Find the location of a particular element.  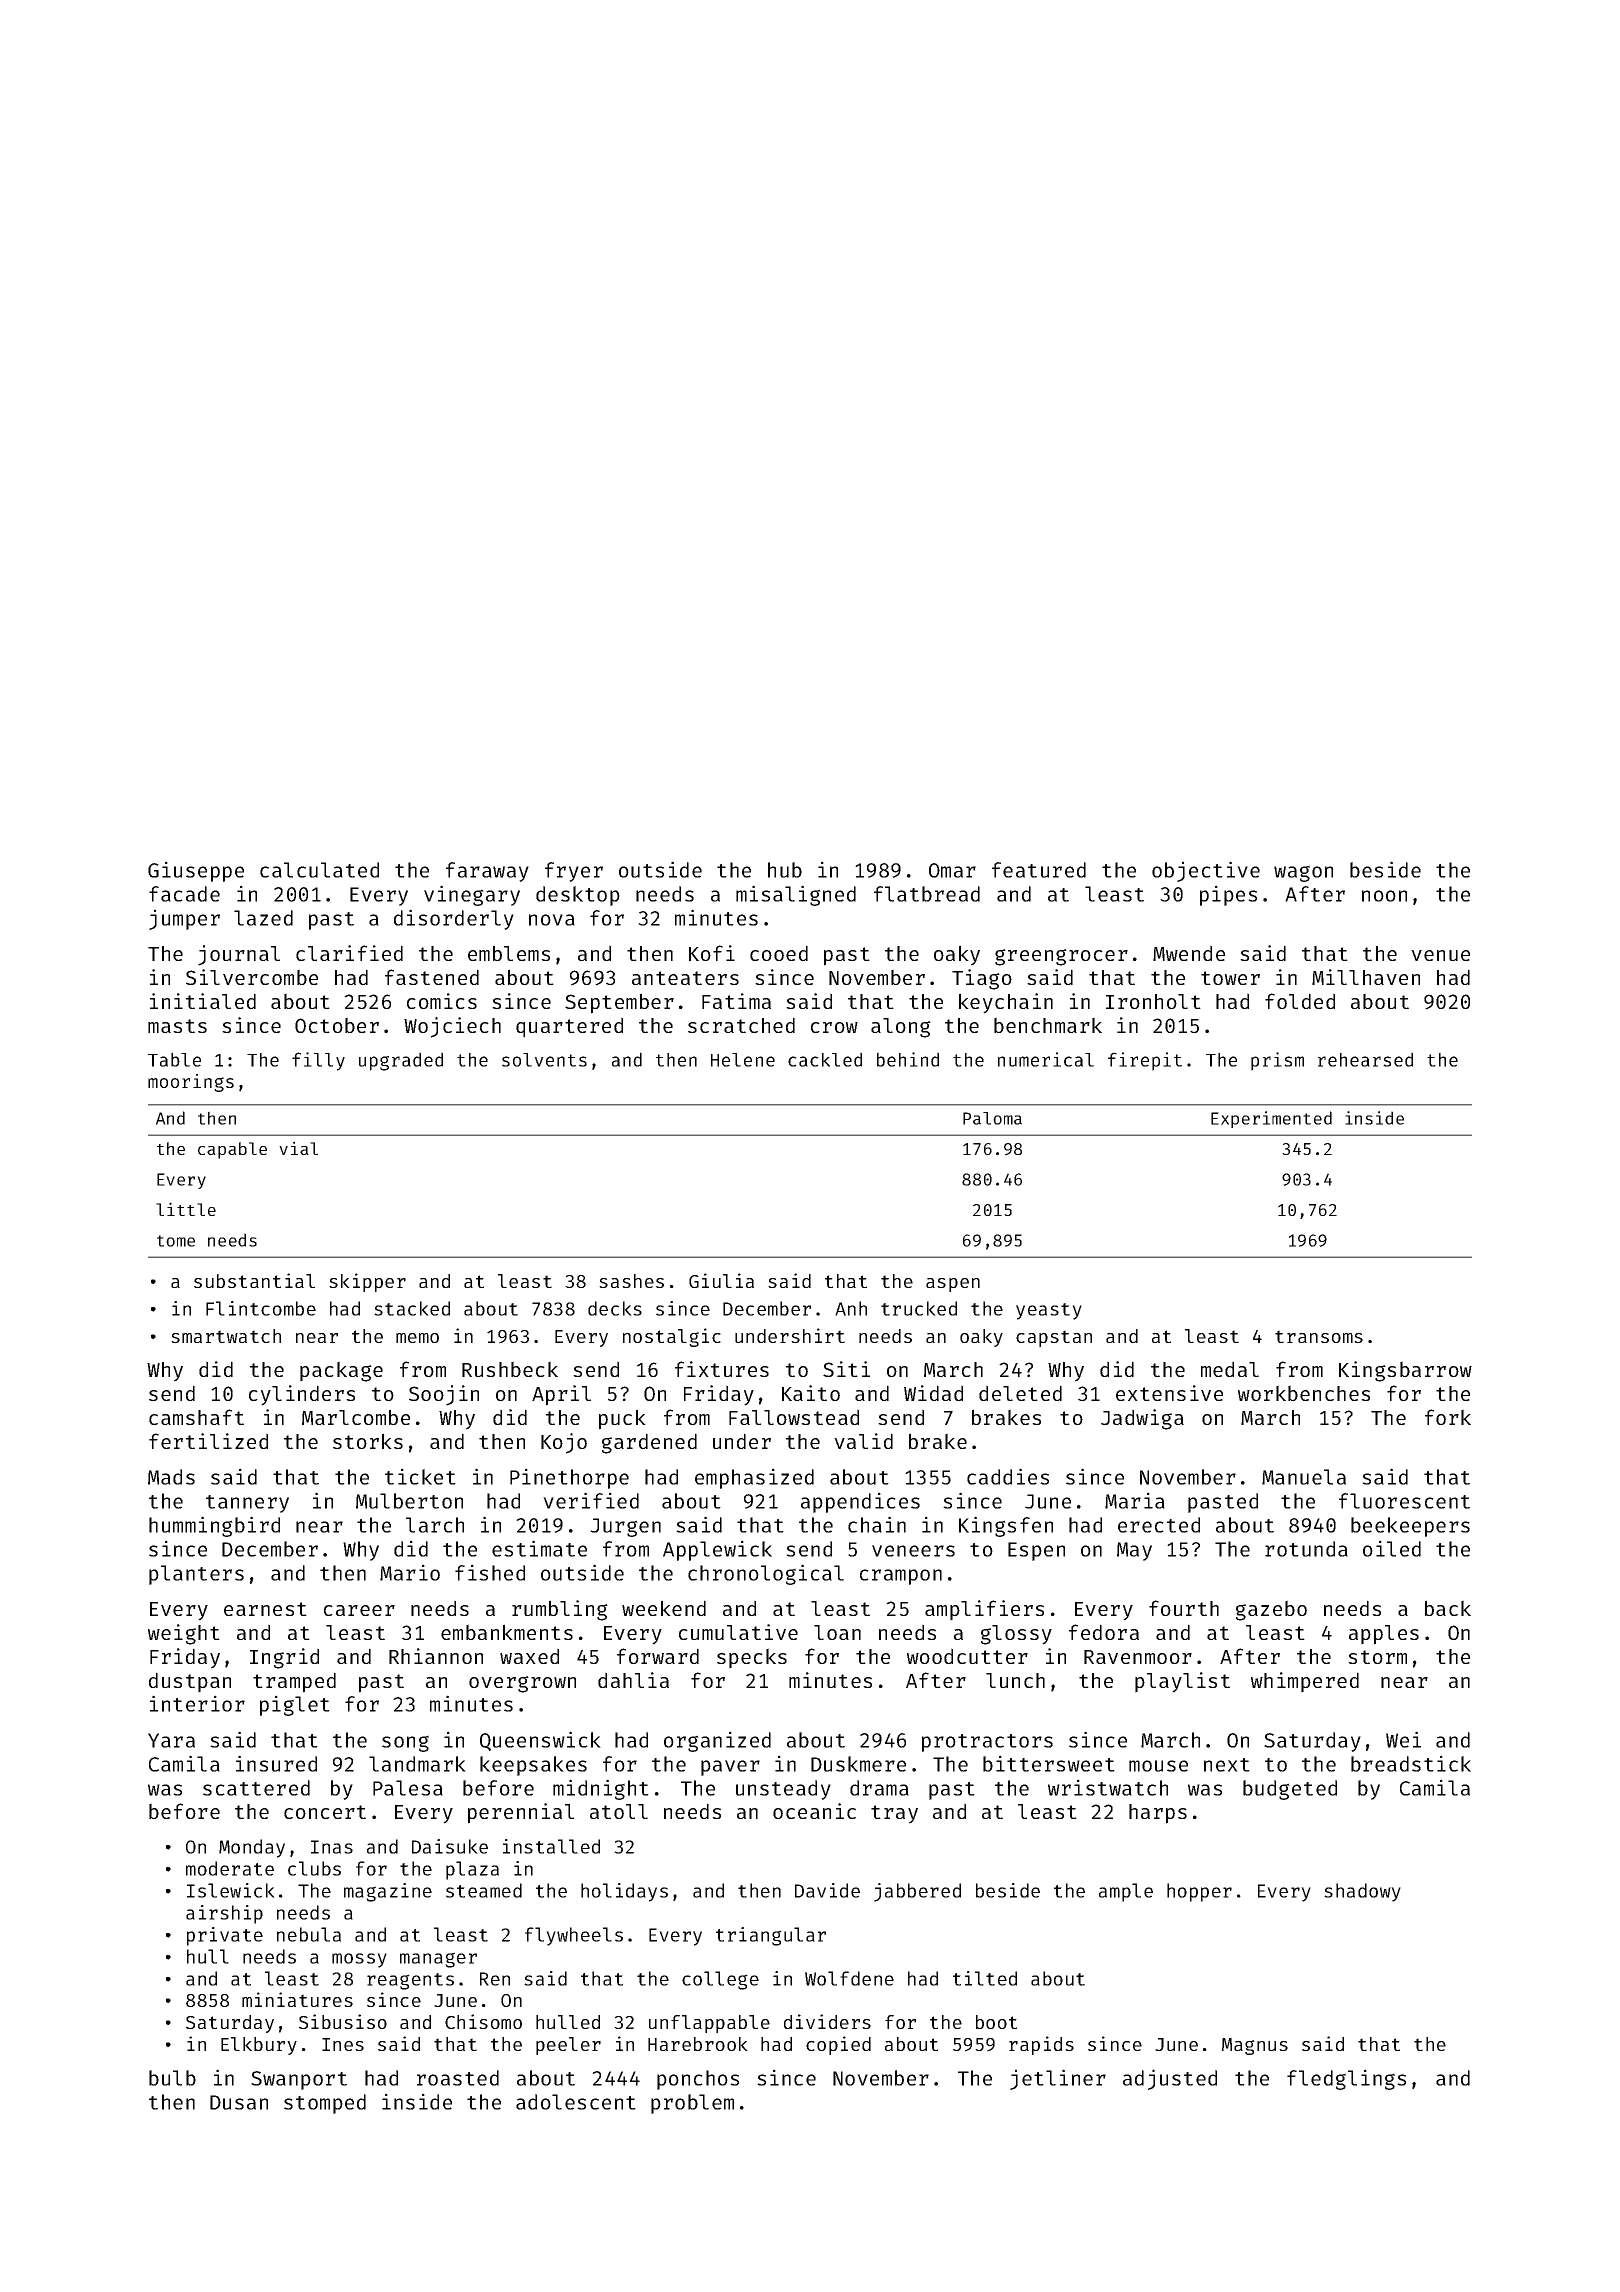

Dusan is located at coordinates (239, 2102).
